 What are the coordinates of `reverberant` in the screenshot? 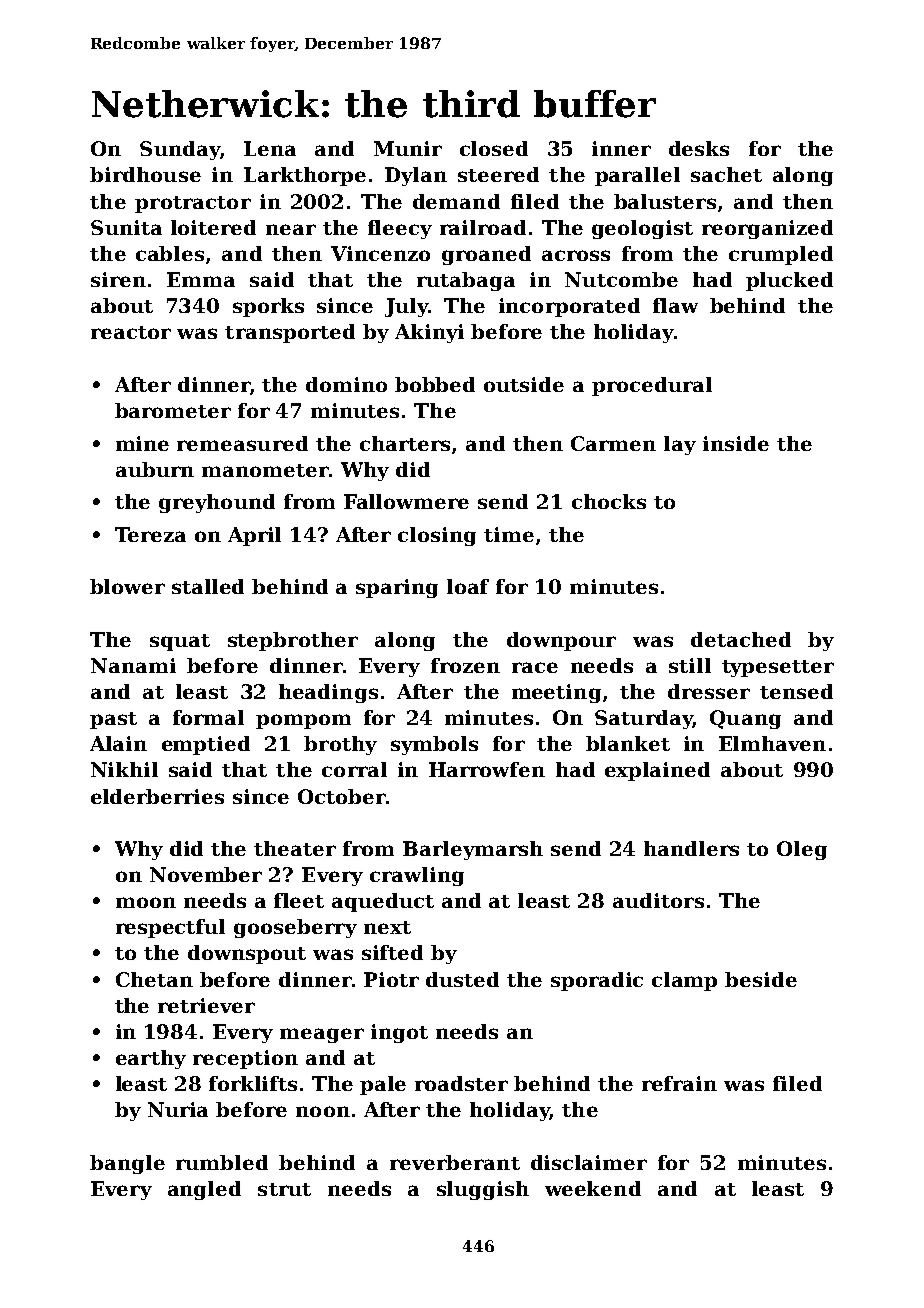 It's located at (455, 1162).
